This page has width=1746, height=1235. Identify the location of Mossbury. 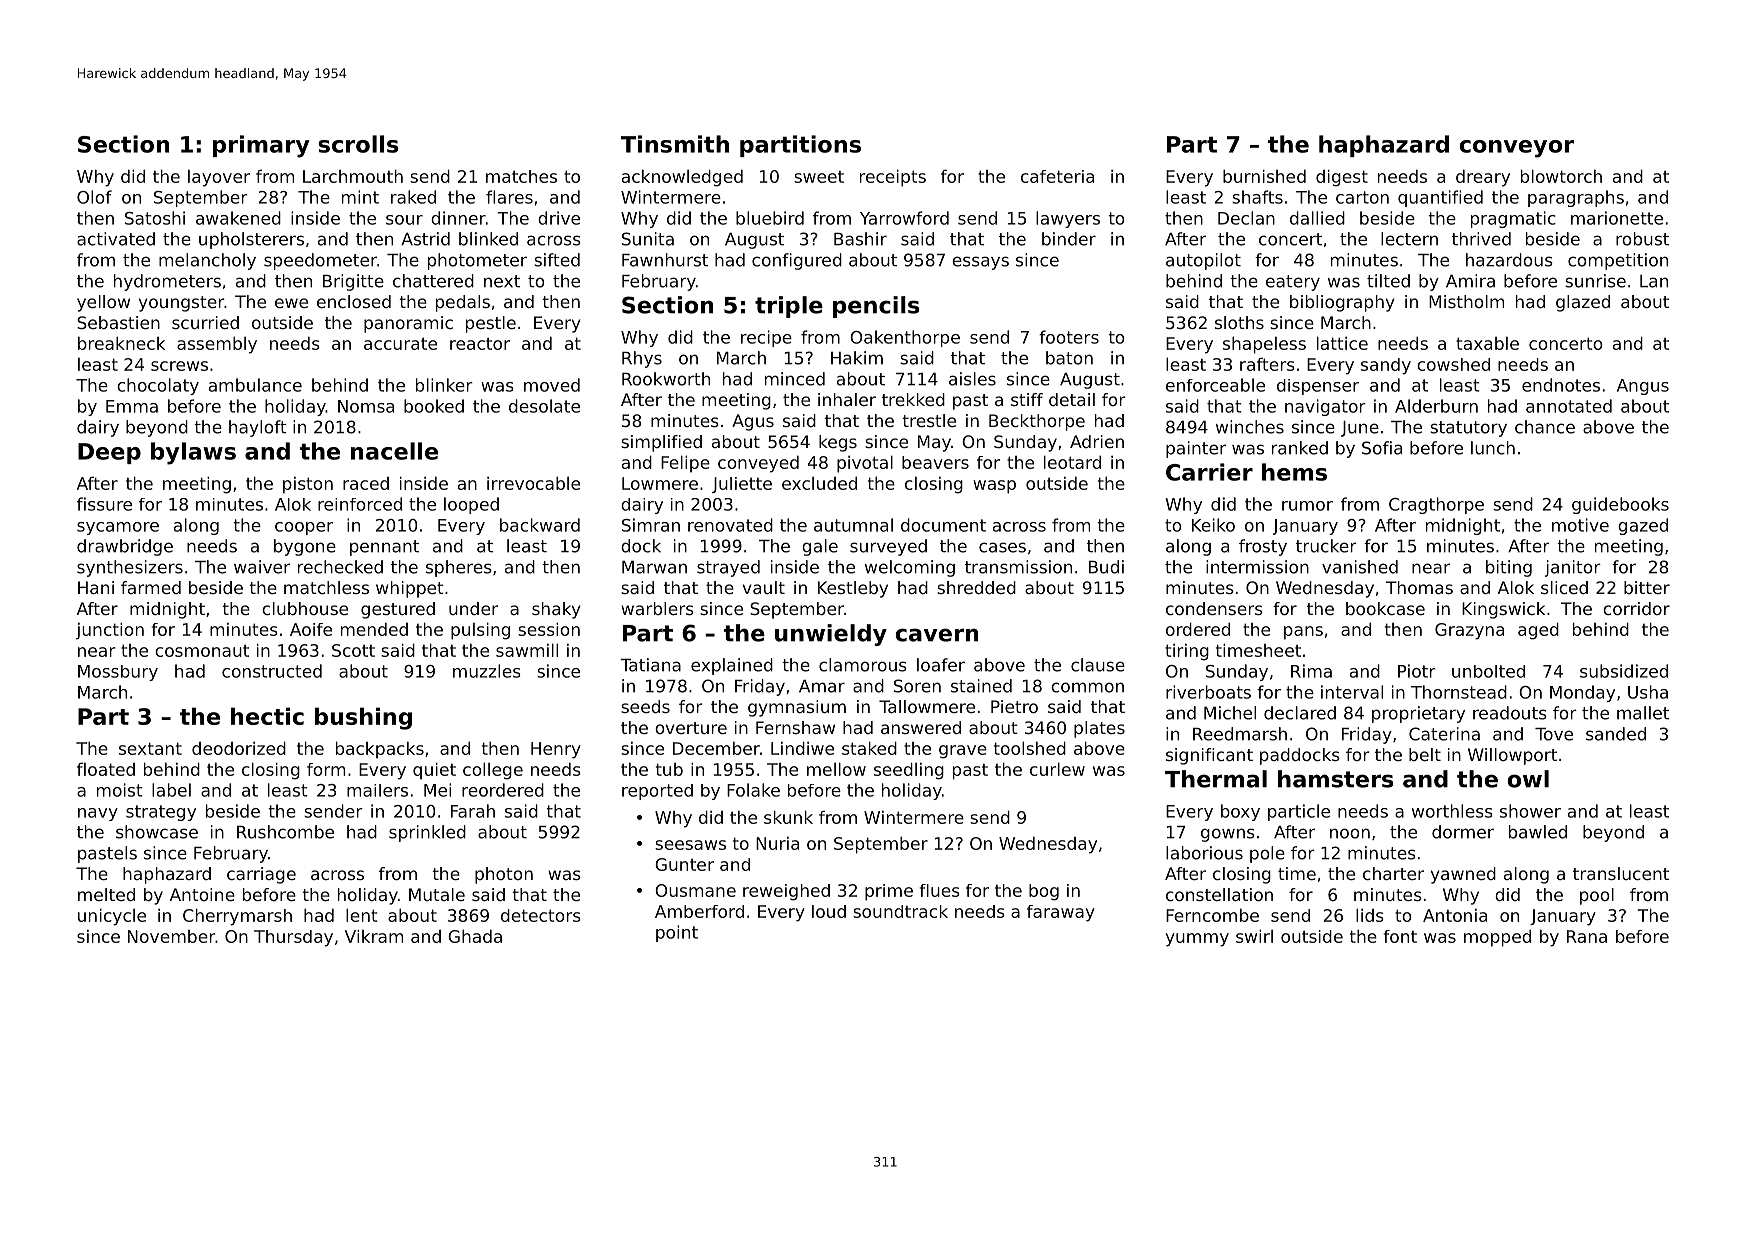
(118, 673).
